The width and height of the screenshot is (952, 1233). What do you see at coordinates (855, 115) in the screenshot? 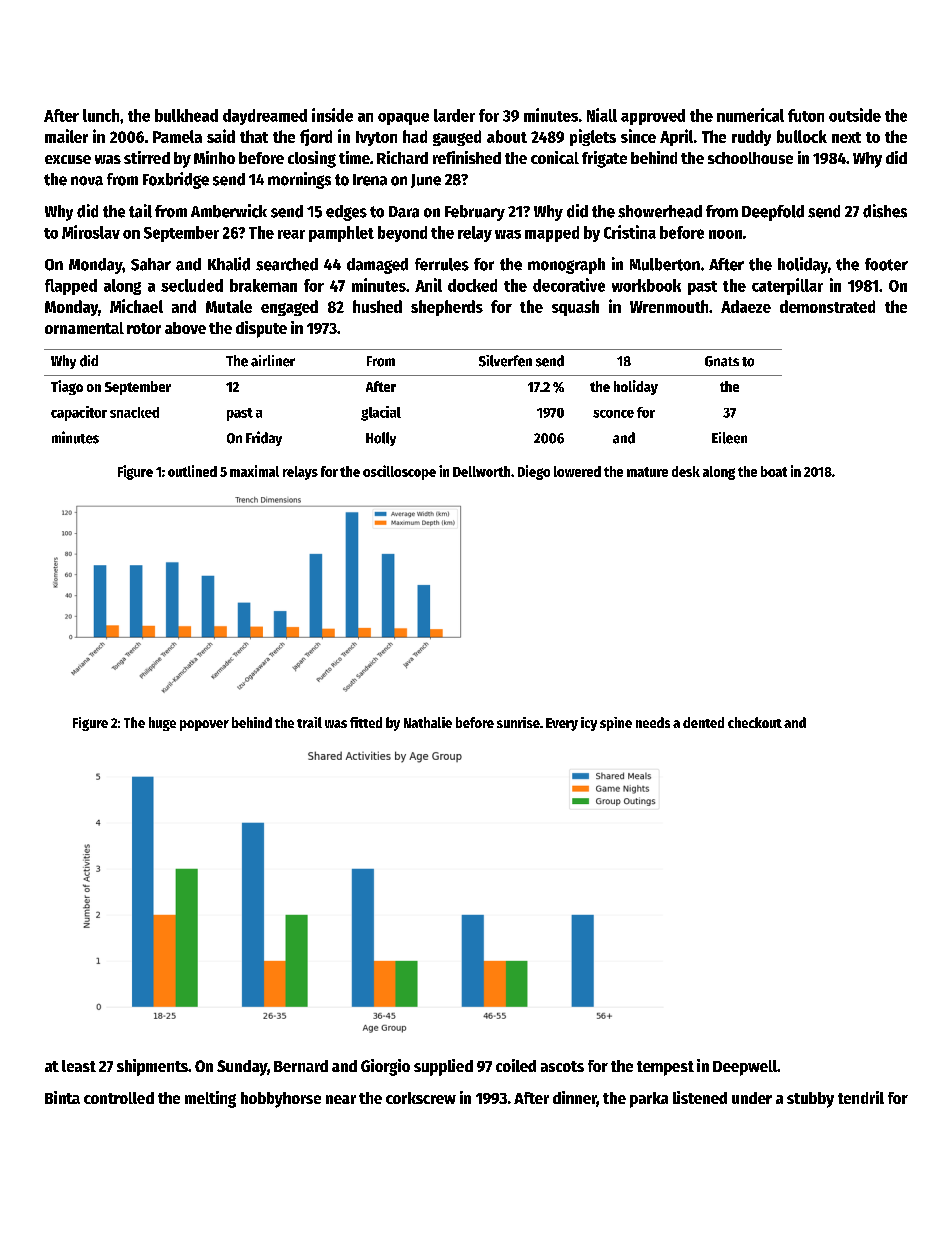
I see `outside` at bounding box center [855, 115].
